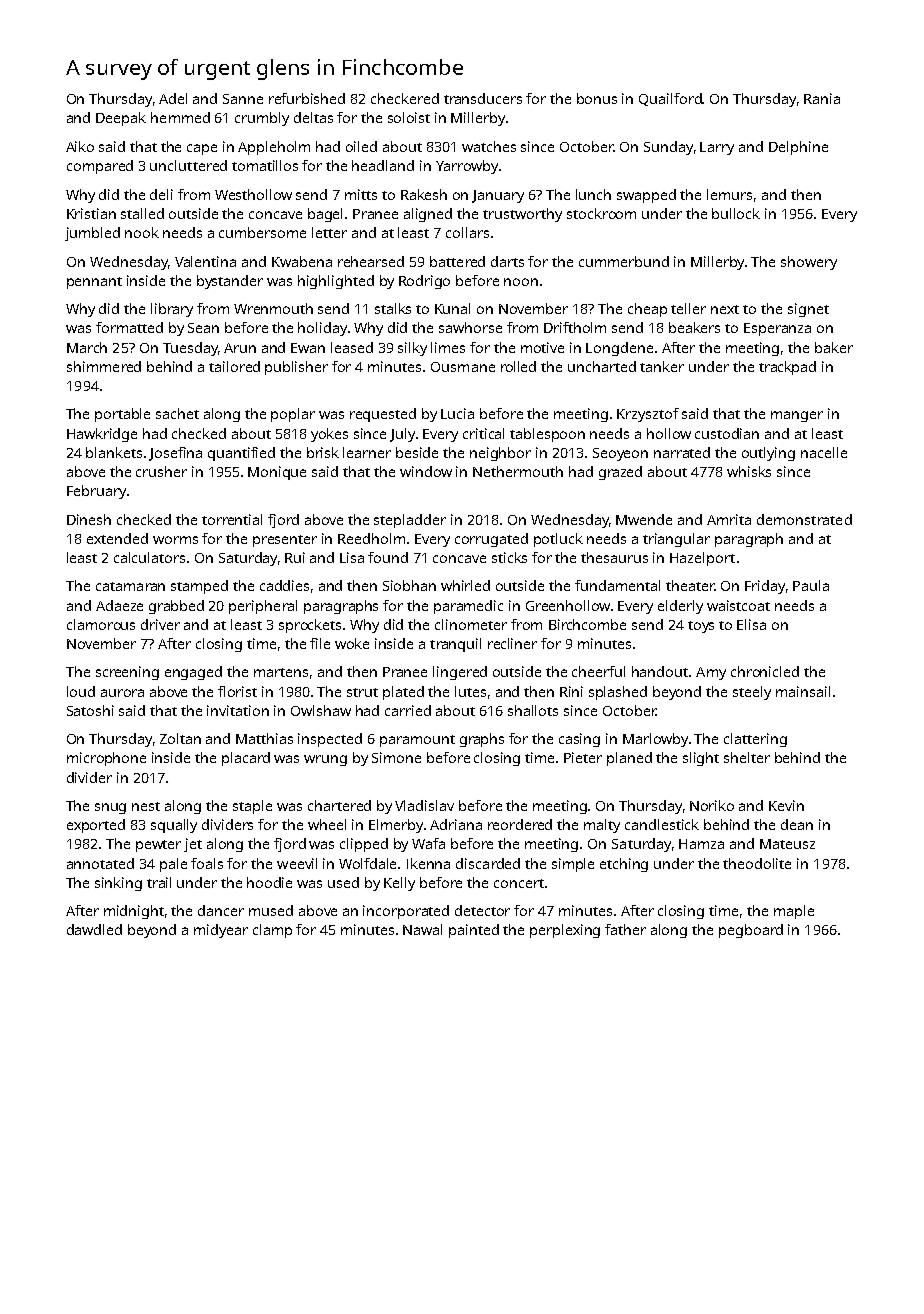 This page has height=1314, width=924. Describe the element at coordinates (265, 165) in the page. I see `tomatillos` at that location.
